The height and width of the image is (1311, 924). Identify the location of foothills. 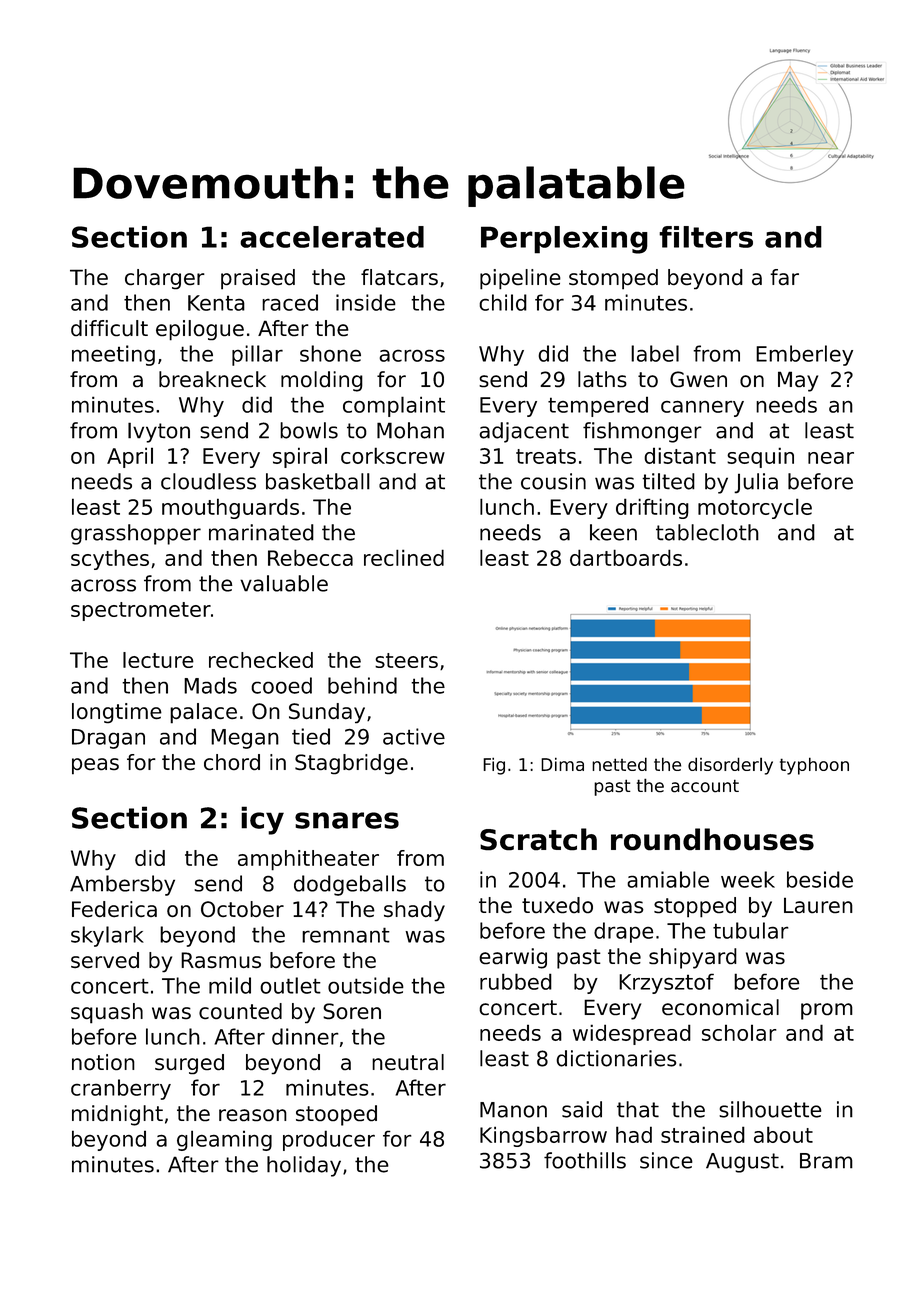
(585, 1160).
